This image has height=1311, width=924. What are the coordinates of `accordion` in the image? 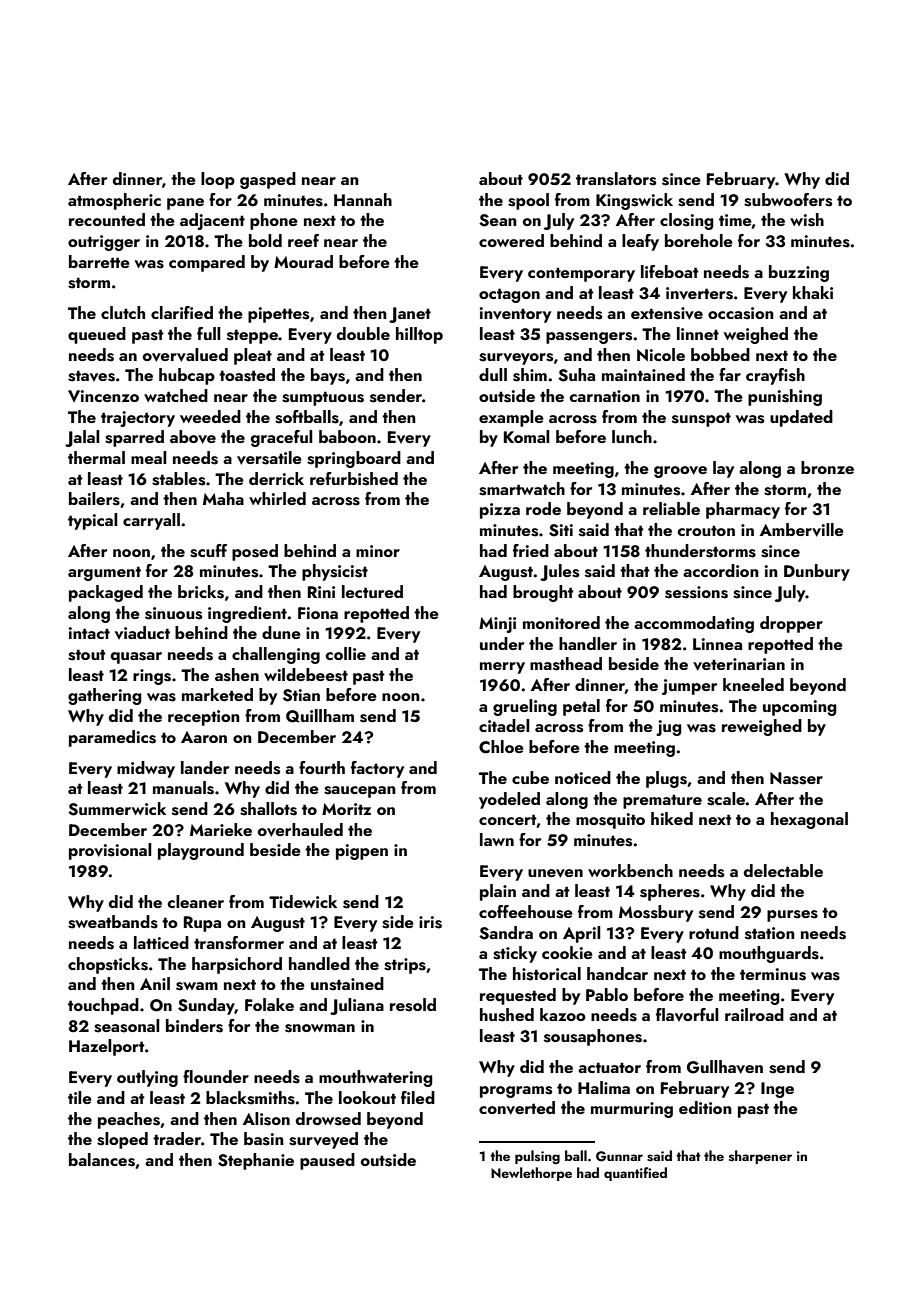 It's located at (721, 570).
